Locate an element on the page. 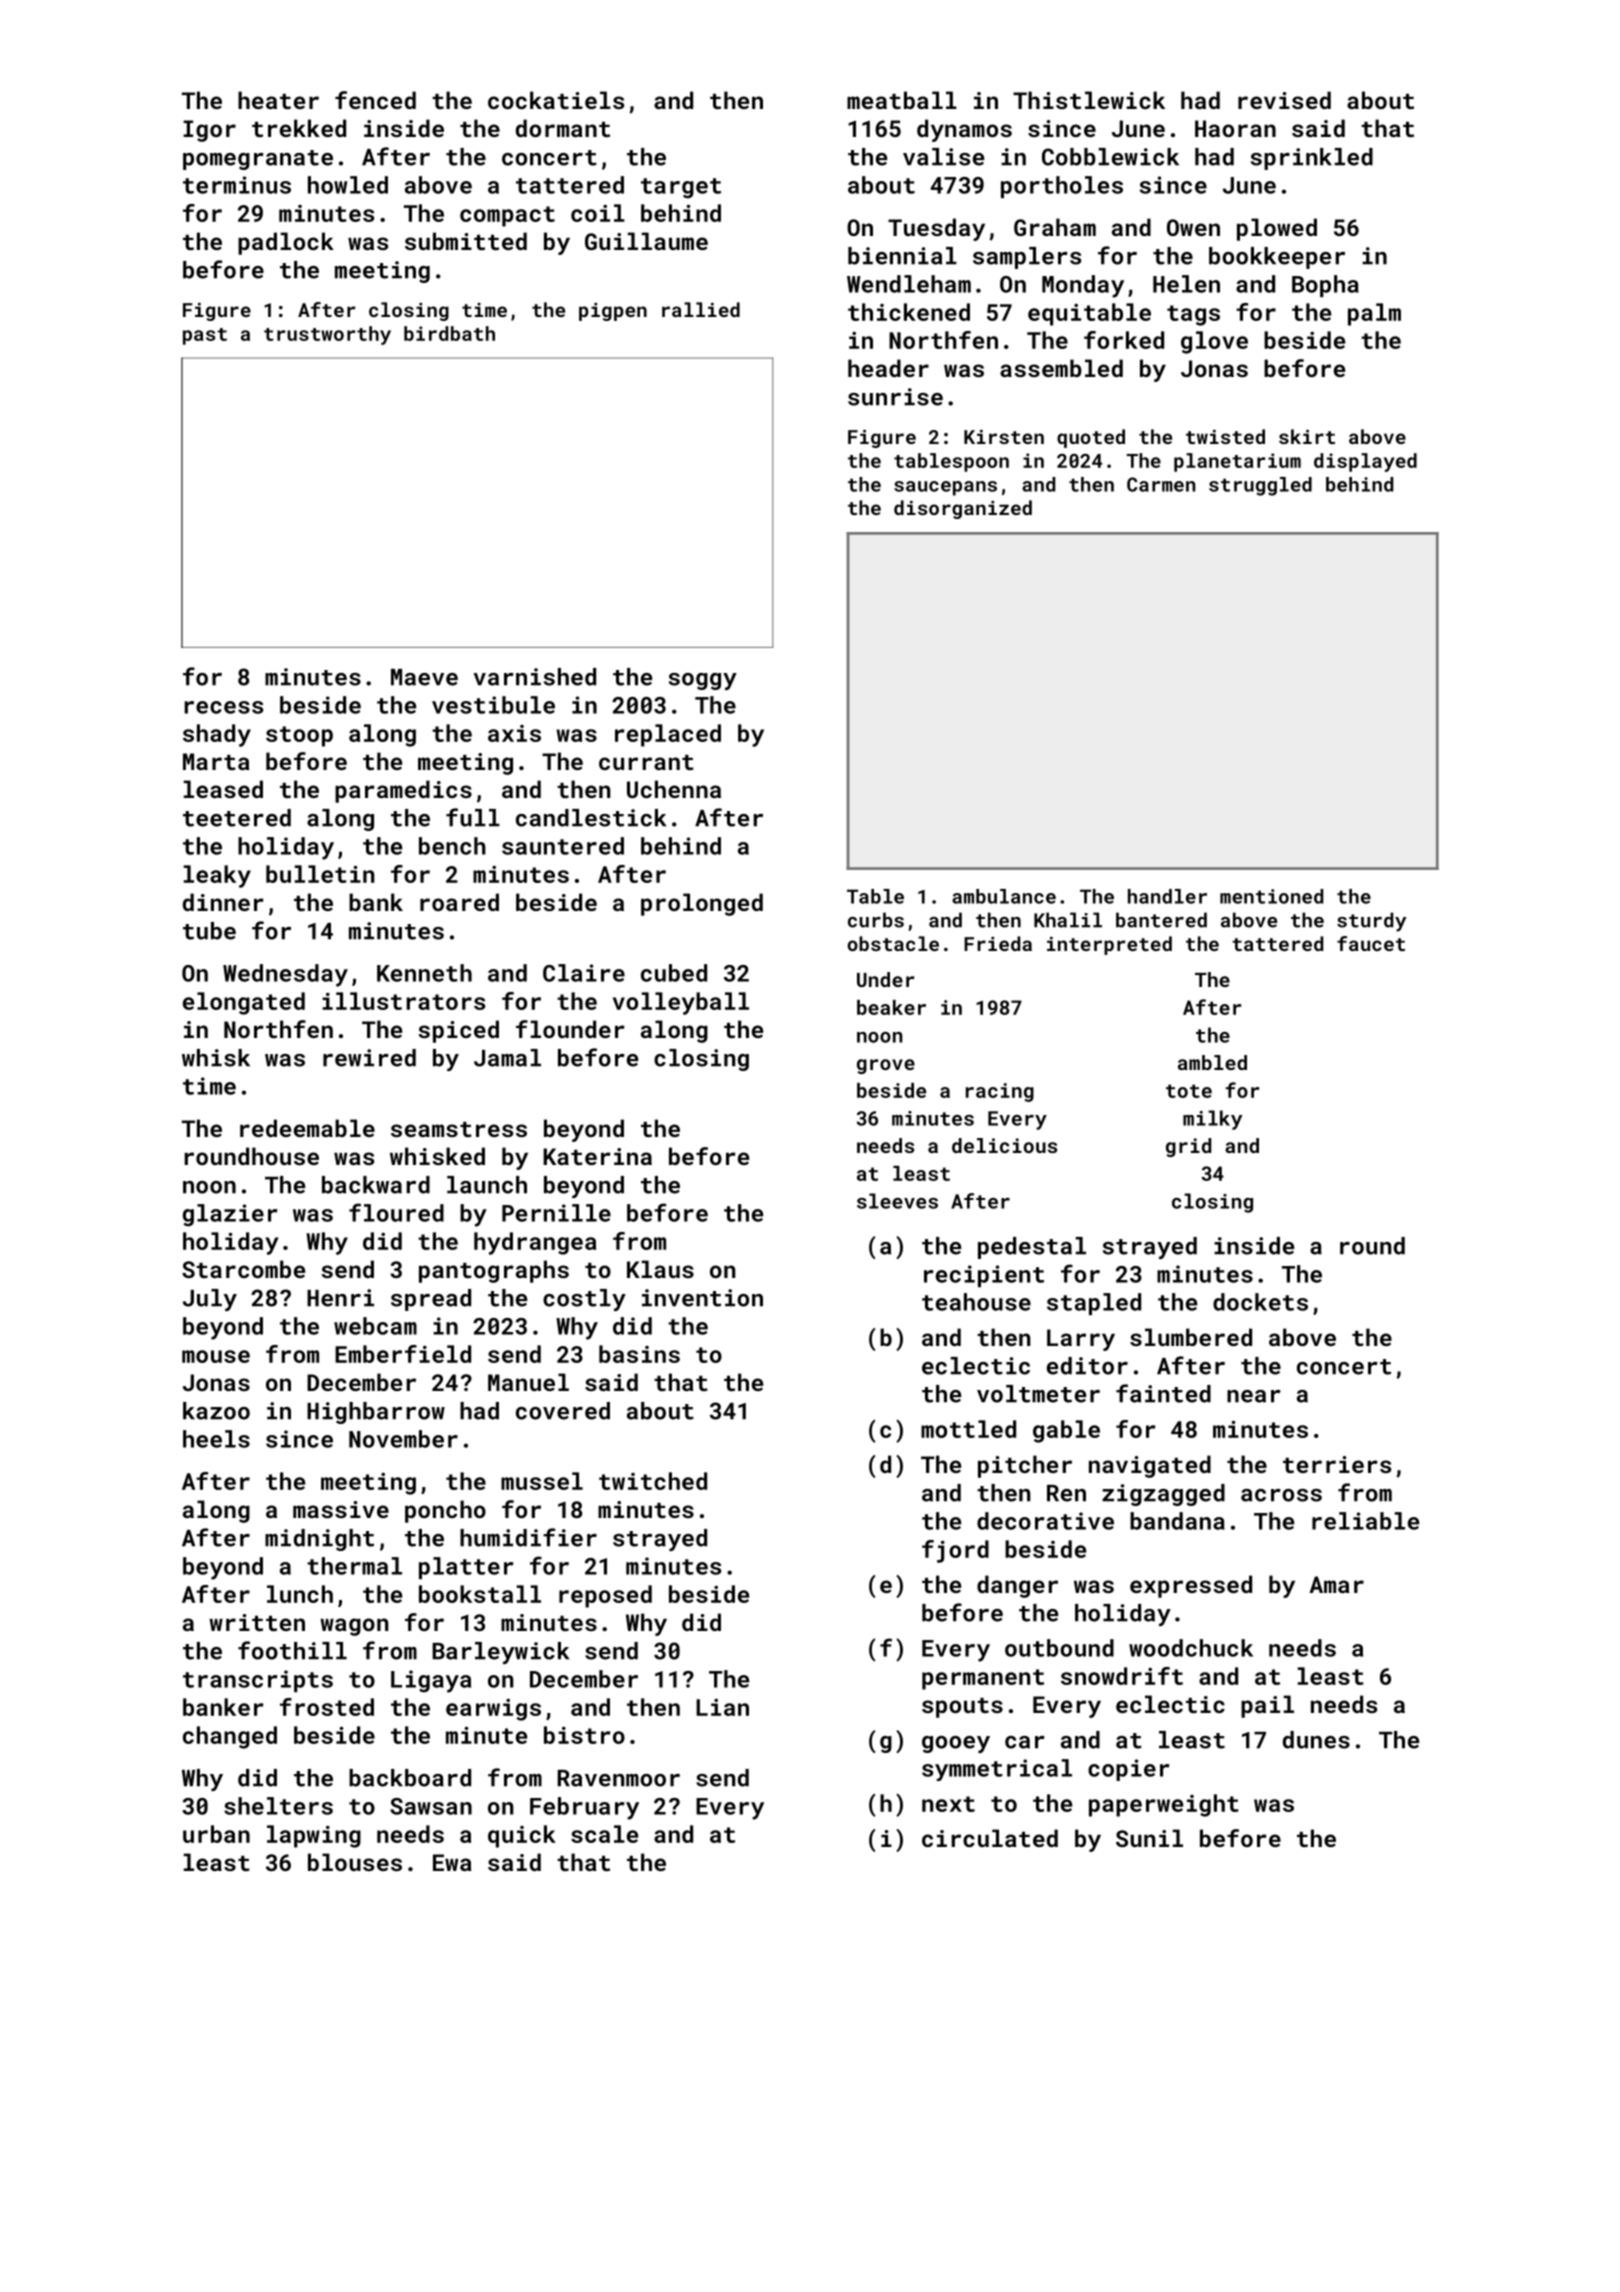  Carmen is located at coordinates (1161, 484).
